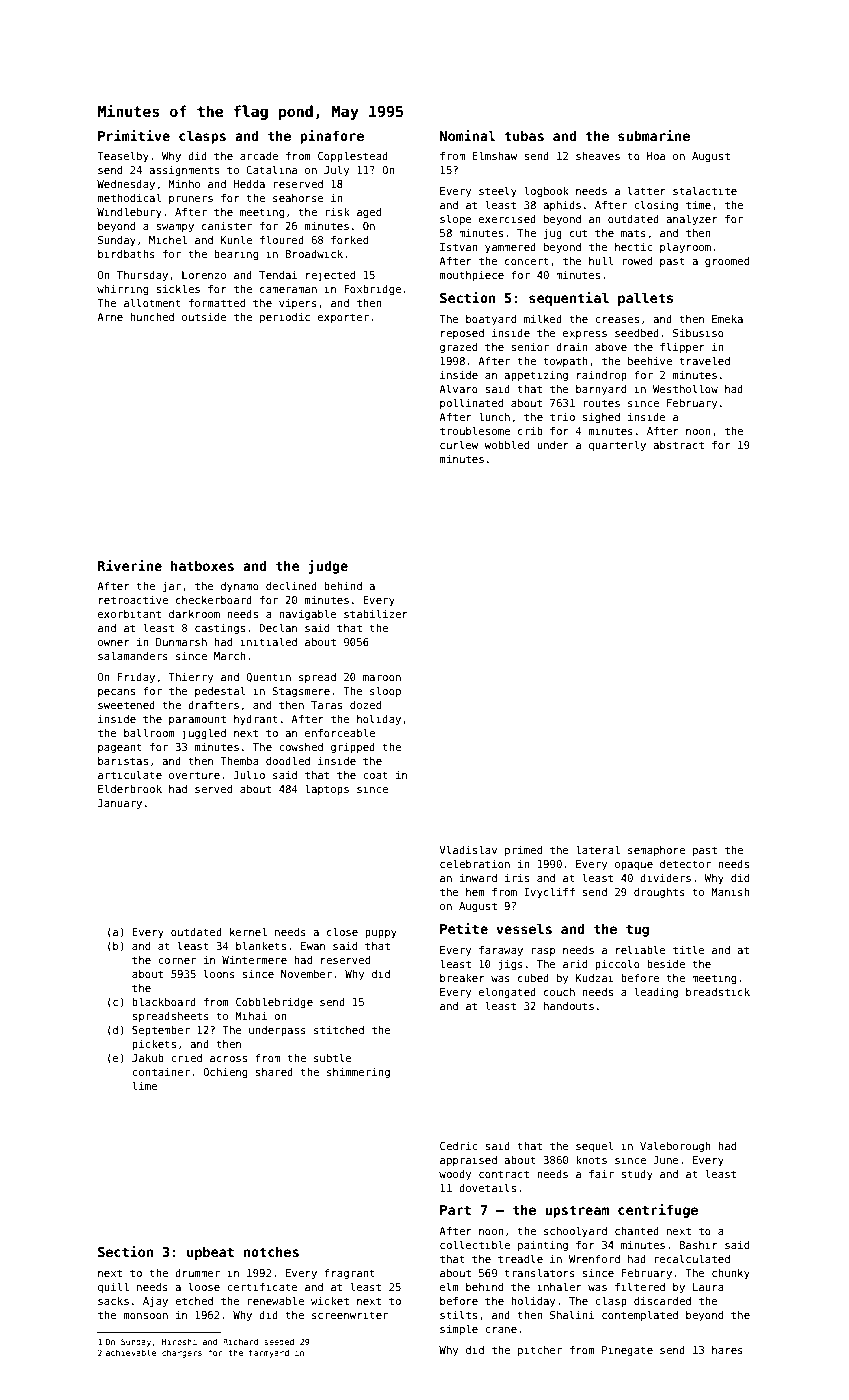 The image size is (849, 1400). What do you see at coordinates (129, 212) in the document?
I see `Windlebury` at bounding box center [129, 212].
